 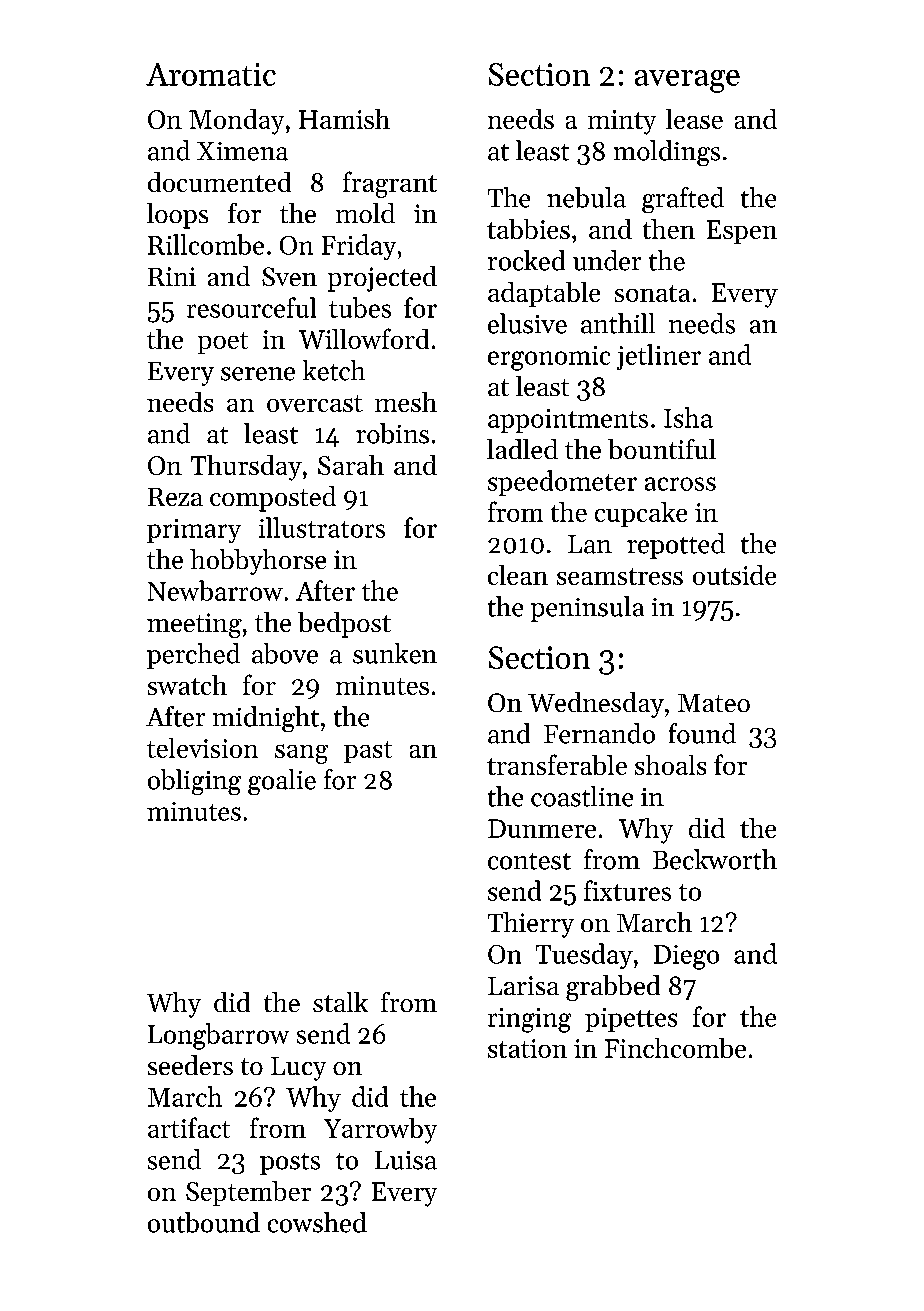 What do you see at coordinates (246, 468) in the page?
I see `Thursday` at bounding box center [246, 468].
